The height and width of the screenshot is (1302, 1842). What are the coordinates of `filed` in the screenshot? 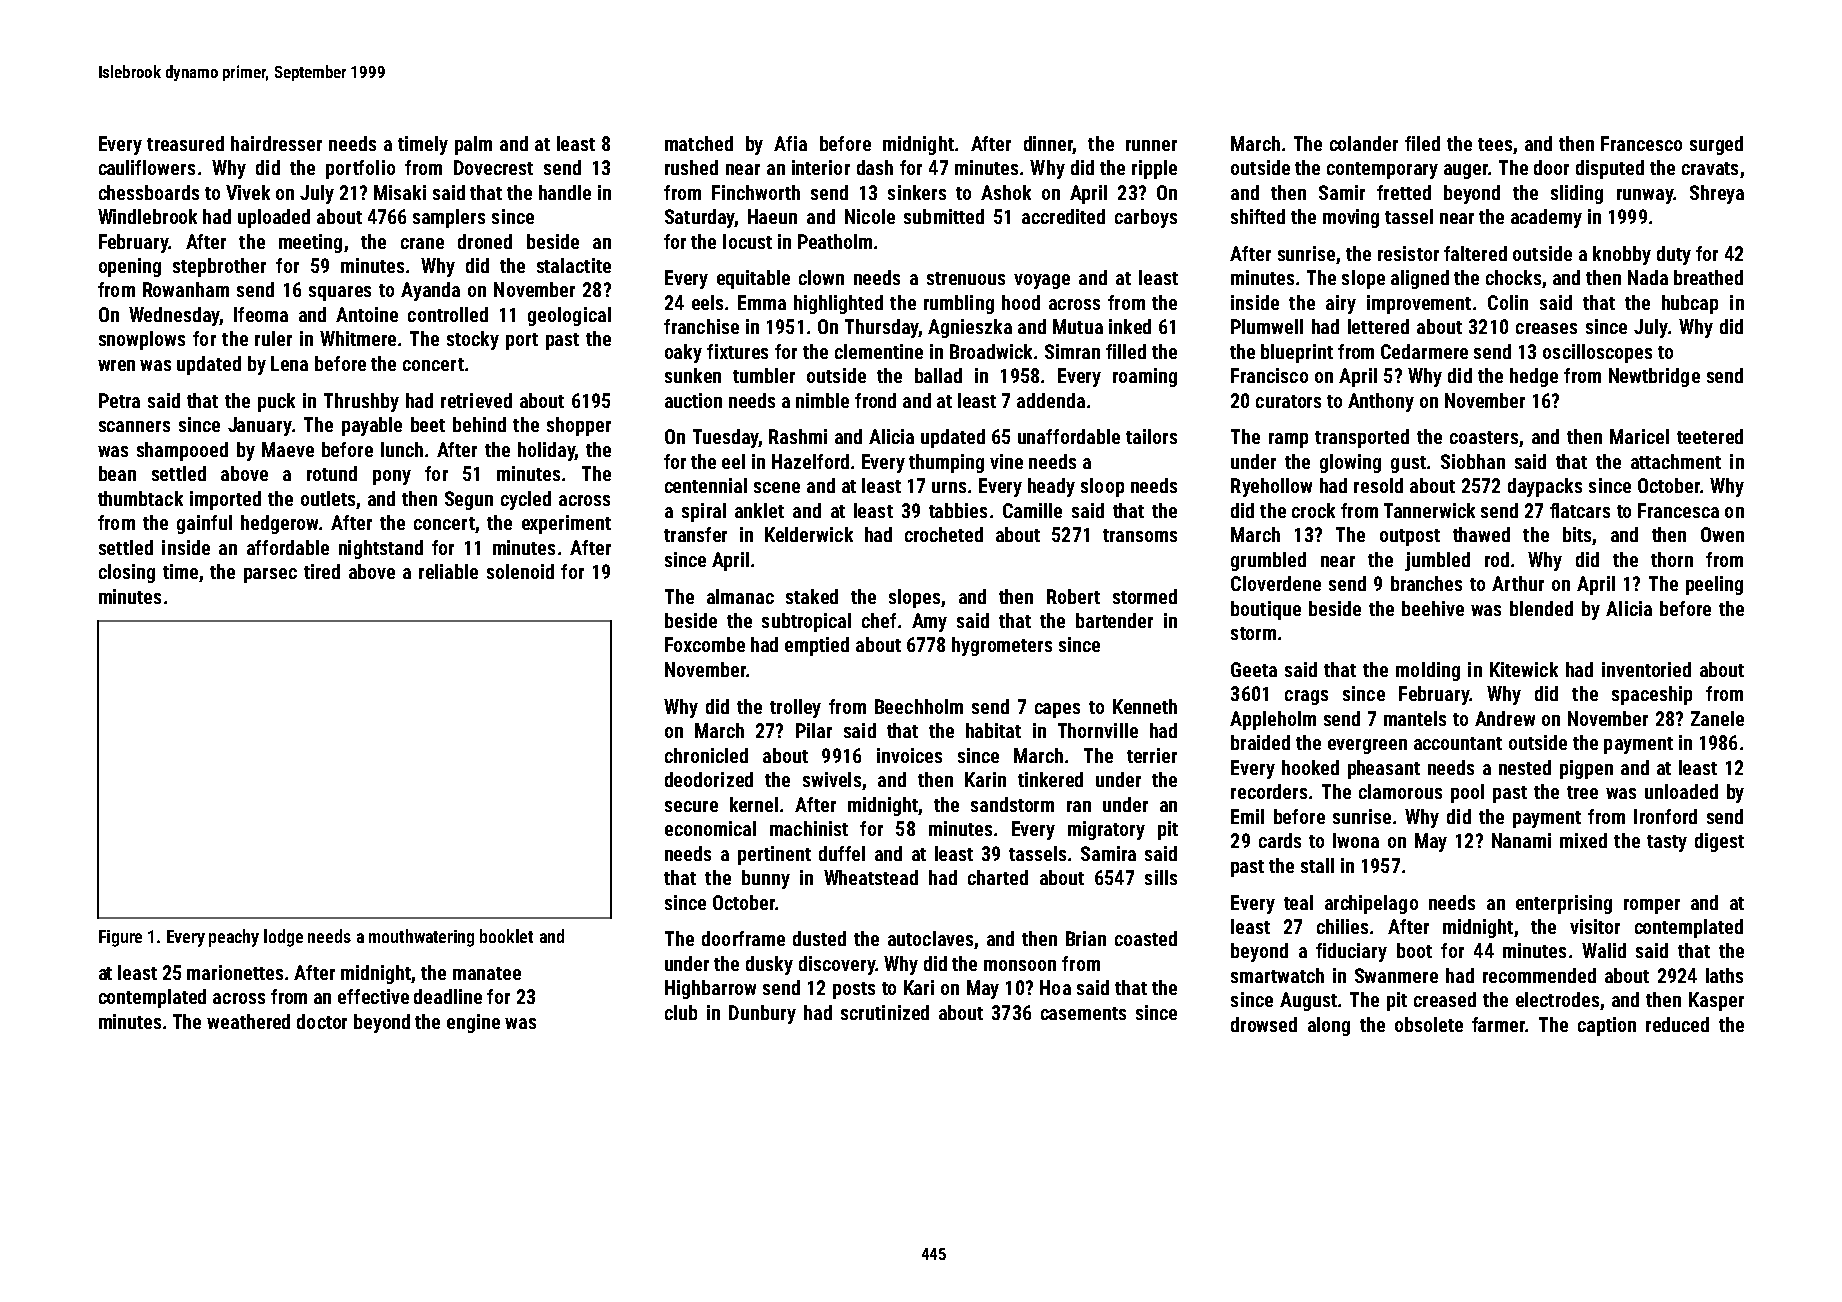 It's located at (1422, 143).
